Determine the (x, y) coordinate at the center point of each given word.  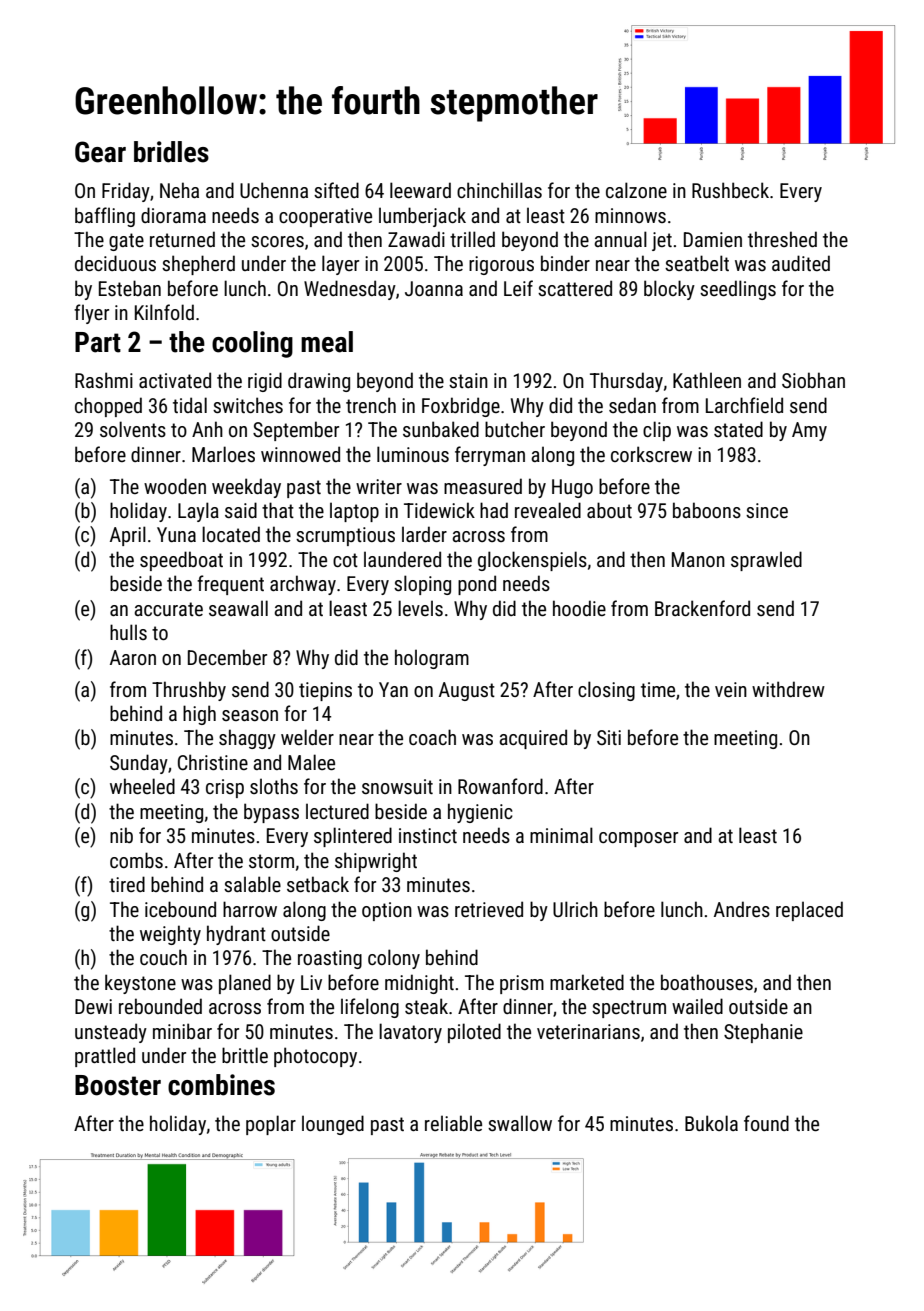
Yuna (176, 534)
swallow (520, 1123)
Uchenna (274, 190)
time (658, 689)
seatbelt (697, 263)
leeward (420, 190)
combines (221, 1085)
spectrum (629, 1009)
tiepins (325, 691)
